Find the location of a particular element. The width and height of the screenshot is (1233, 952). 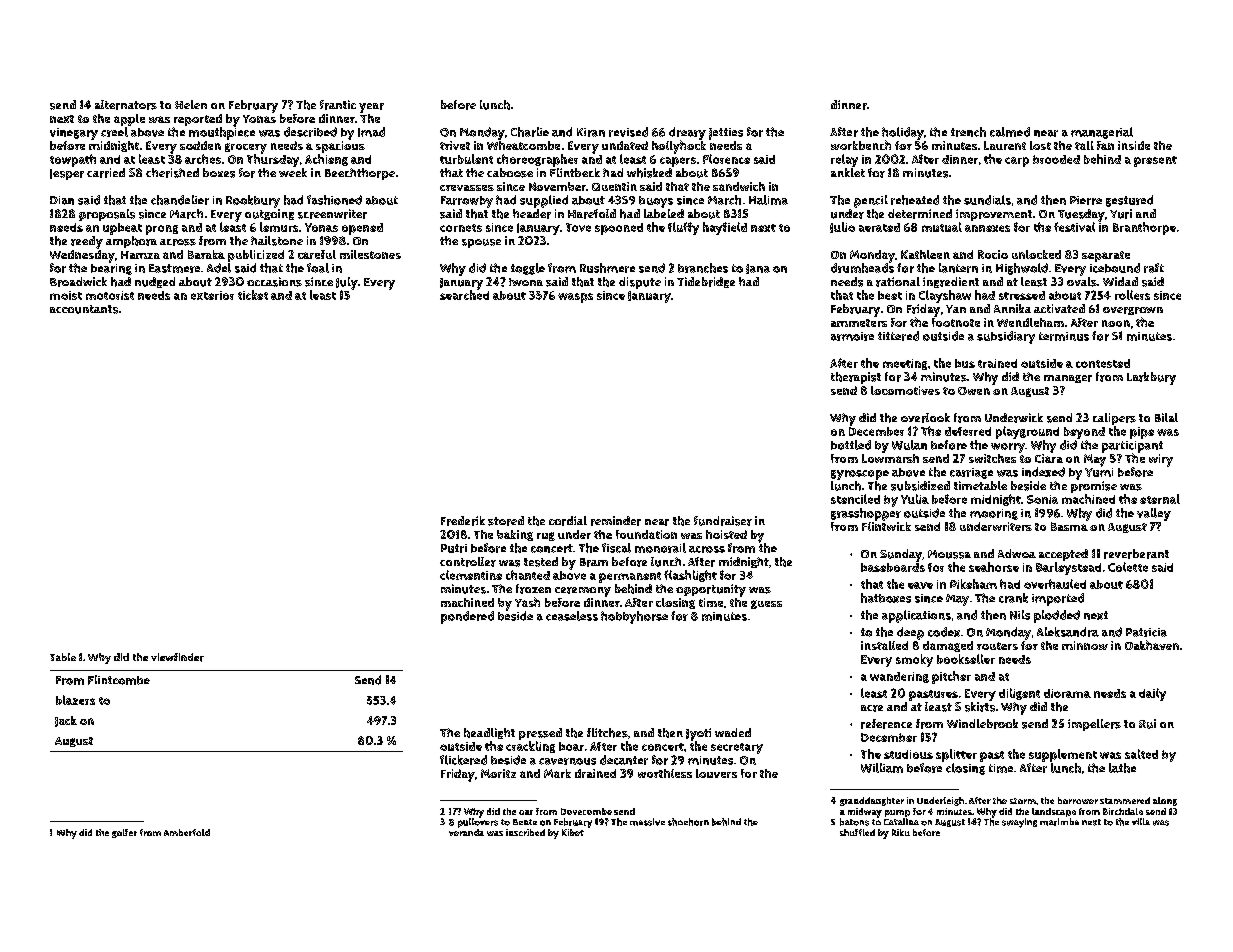

Amberfold is located at coordinates (187, 832).
